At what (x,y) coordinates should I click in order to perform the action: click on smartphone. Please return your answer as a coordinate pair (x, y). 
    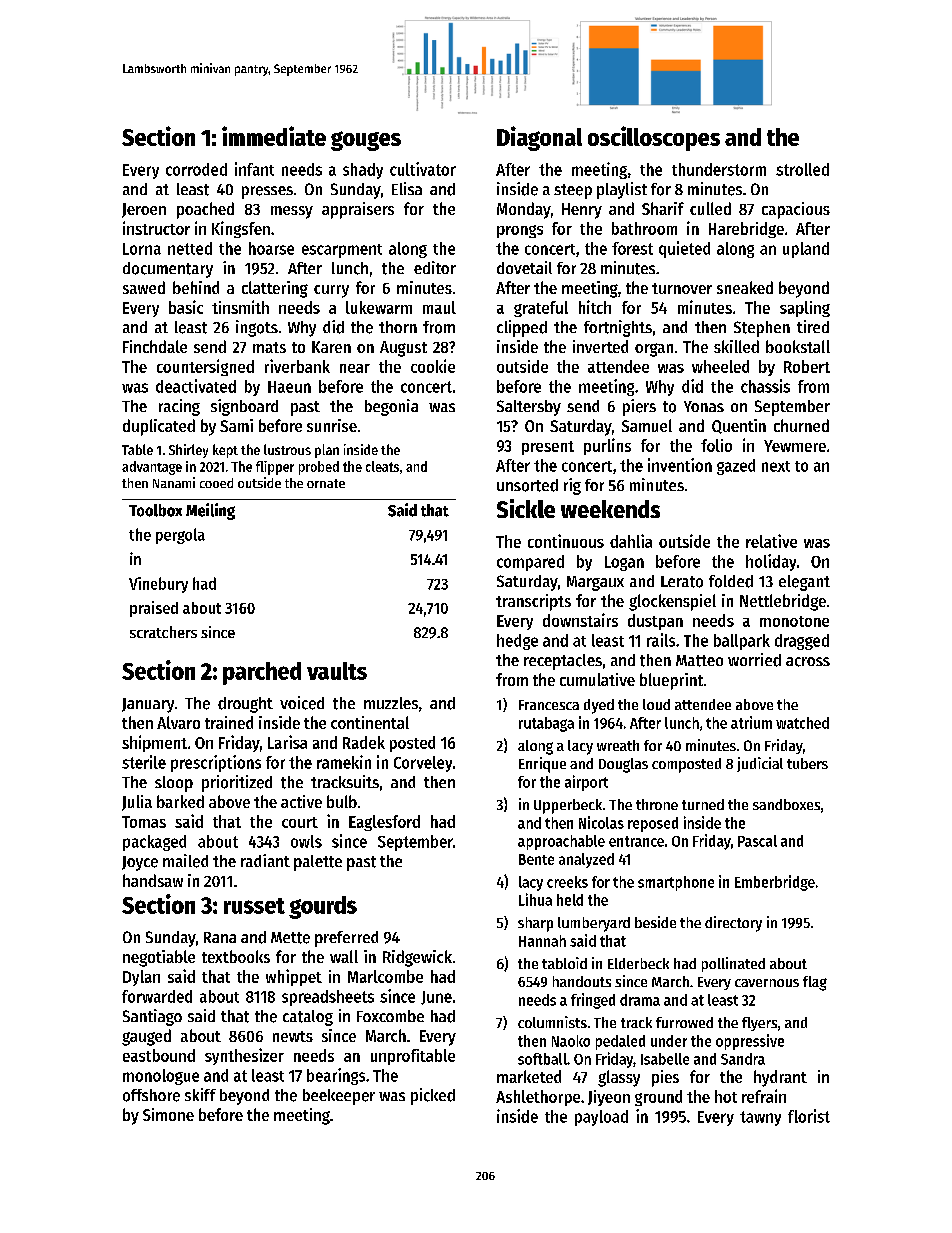
    Looking at the image, I should click on (676, 883).
